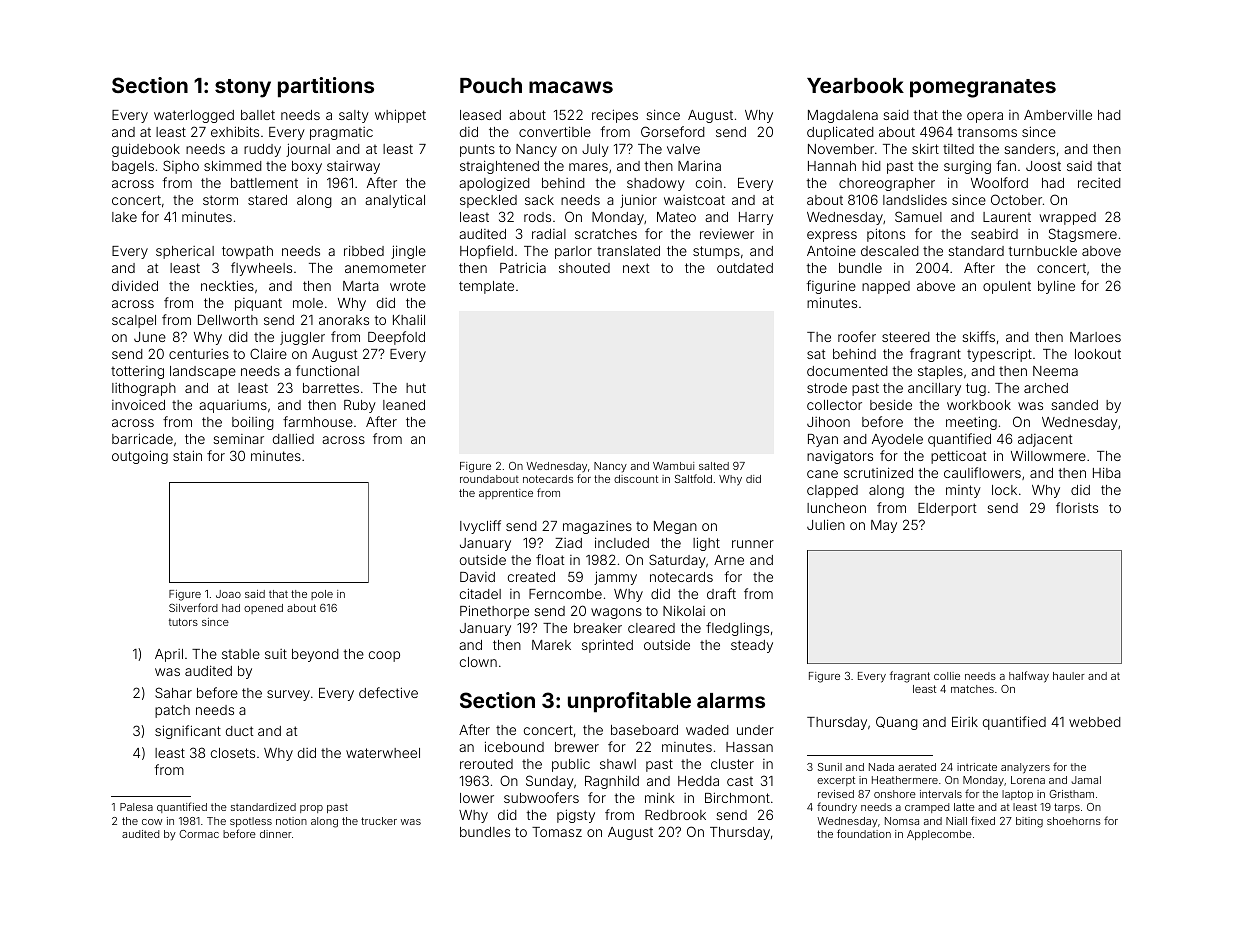  Describe the element at coordinates (384, 656) in the screenshot. I see `coop` at that location.
